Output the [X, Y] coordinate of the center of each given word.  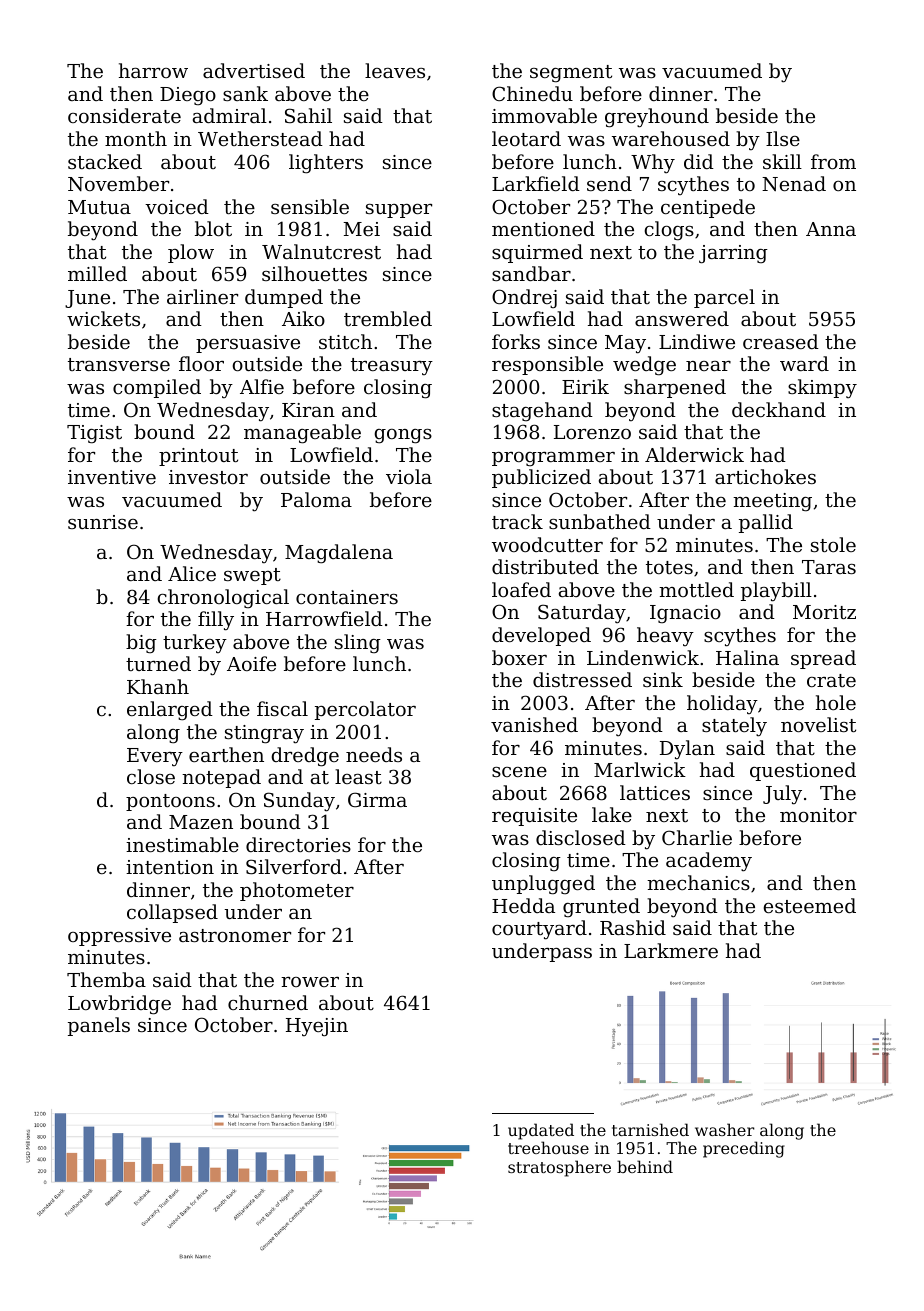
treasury [392, 366]
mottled [696, 589]
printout [198, 457]
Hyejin [317, 1027]
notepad [221, 778]
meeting [772, 502]
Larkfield [536, 183]
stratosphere [559, 1168]
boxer [519, 657]
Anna [831, 229]
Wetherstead [260, 138]
